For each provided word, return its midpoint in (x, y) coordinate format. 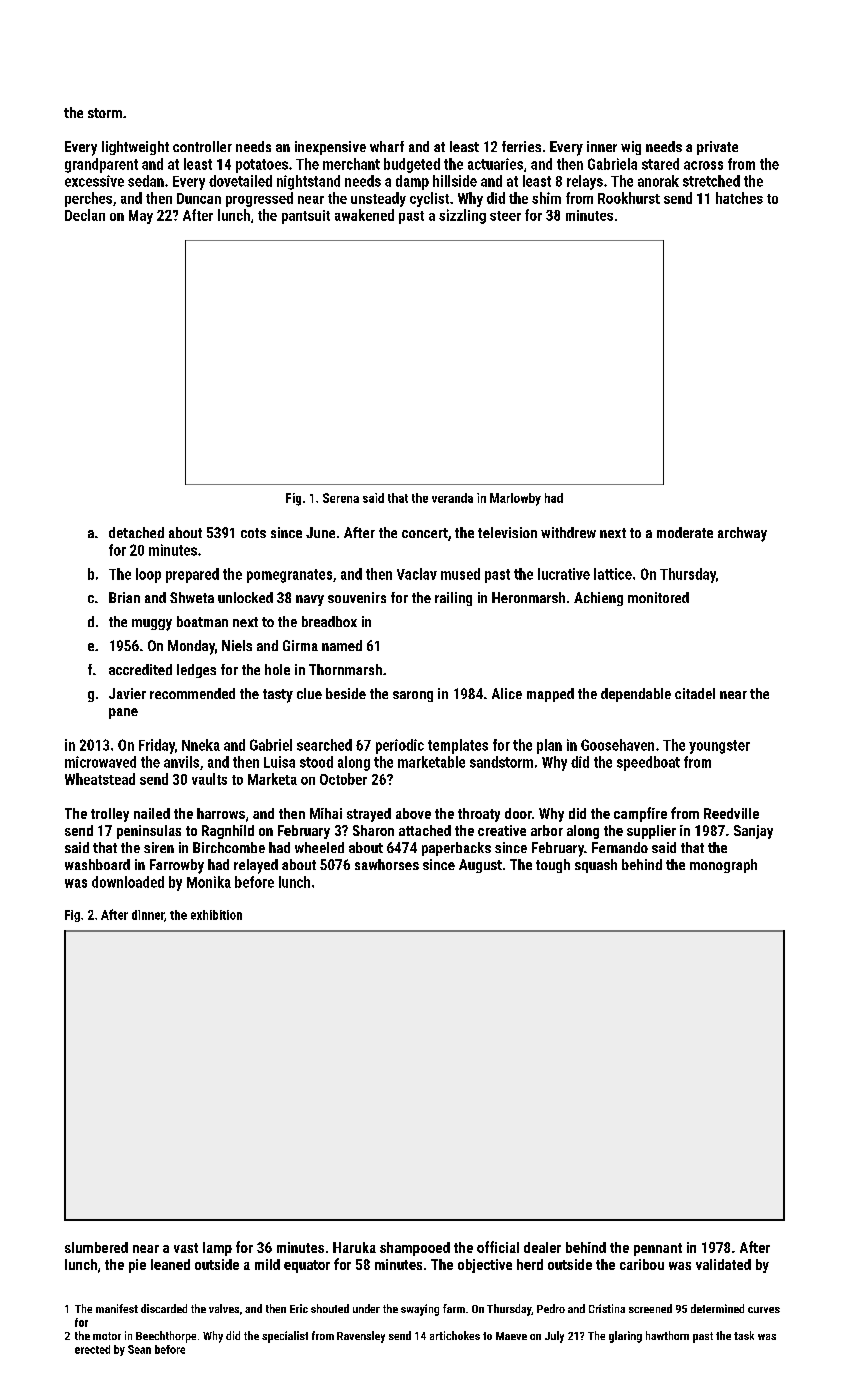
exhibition (216, 915)
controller (202, 146)
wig (631, 148)
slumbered (96, 1247)
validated (723, 1264)
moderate (685, 532)
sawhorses (387, 864)
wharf (387, 146)
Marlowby (515, 499)
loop (148, 575)
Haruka (354, 1247)
